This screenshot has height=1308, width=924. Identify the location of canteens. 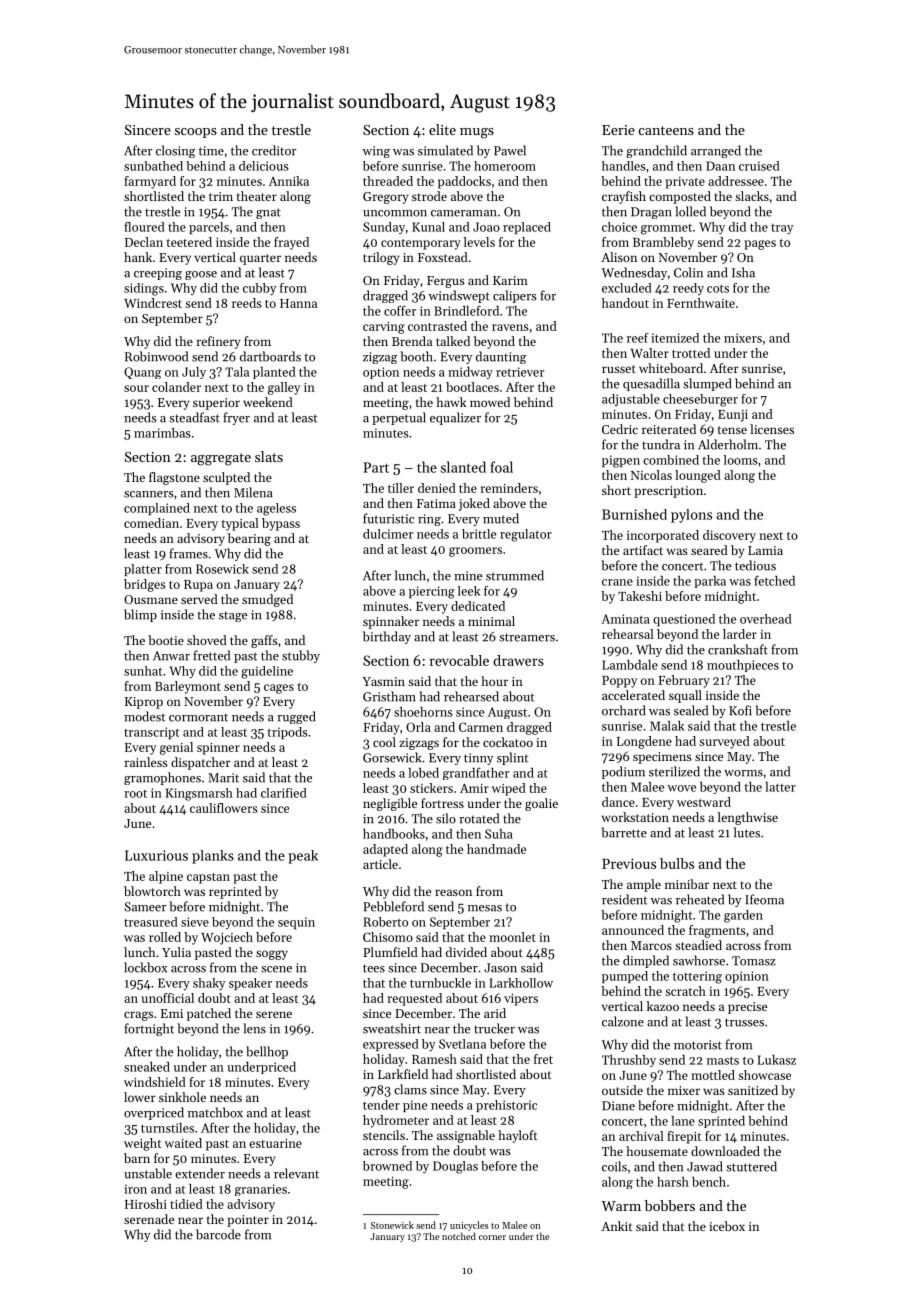
(666, 130).
